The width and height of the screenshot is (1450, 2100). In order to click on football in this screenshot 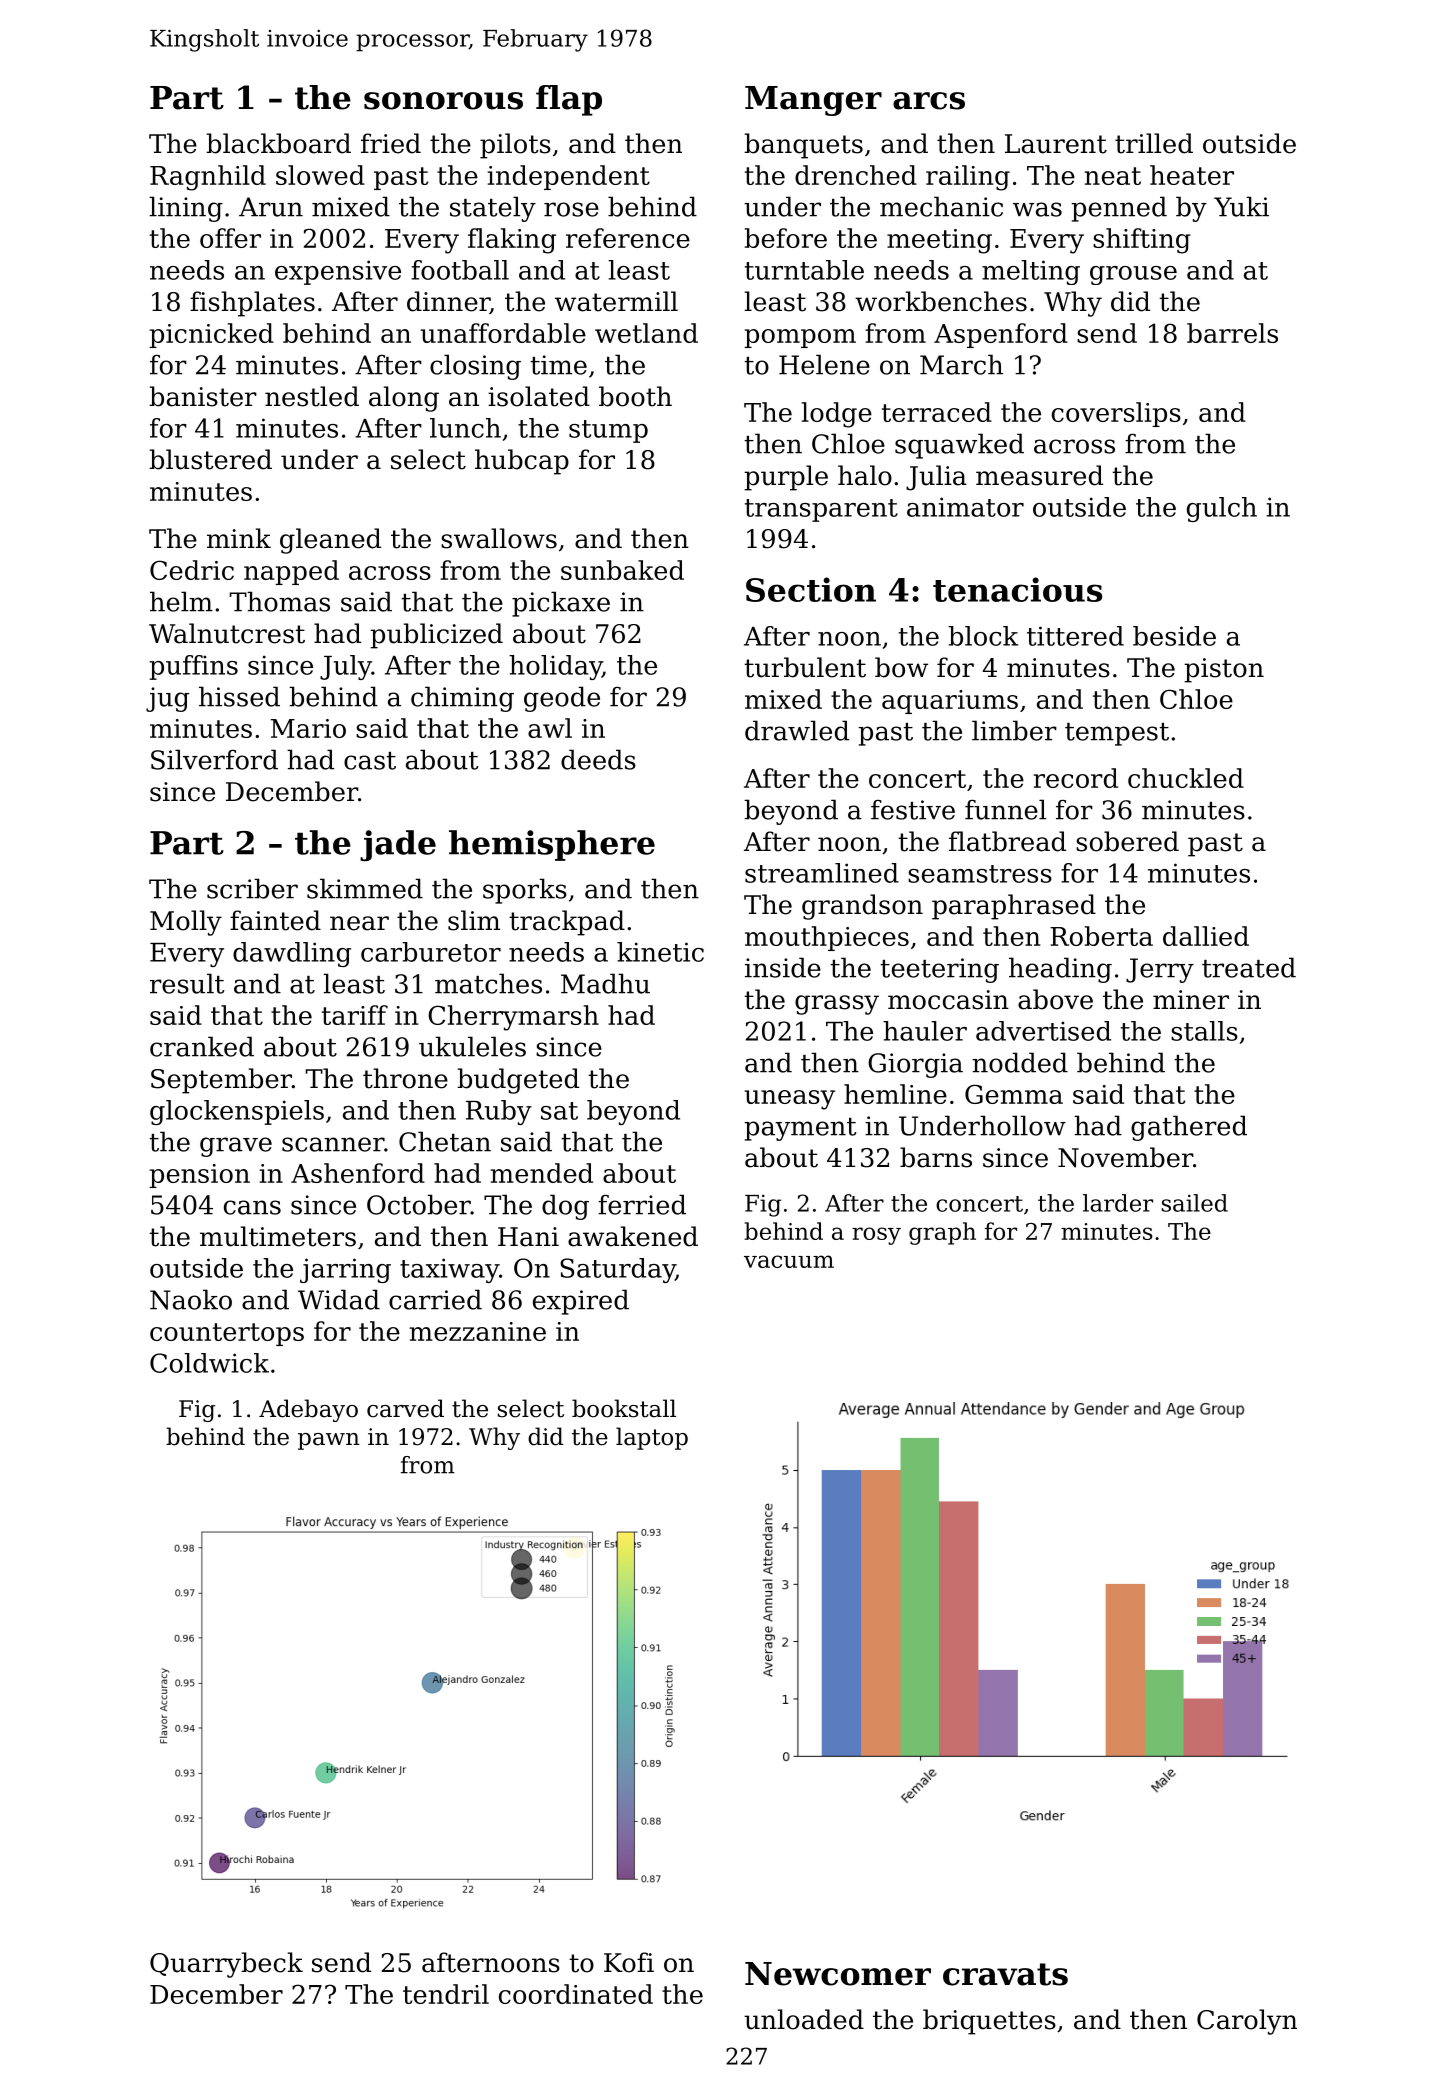, I will do `click(460, 270)`.
